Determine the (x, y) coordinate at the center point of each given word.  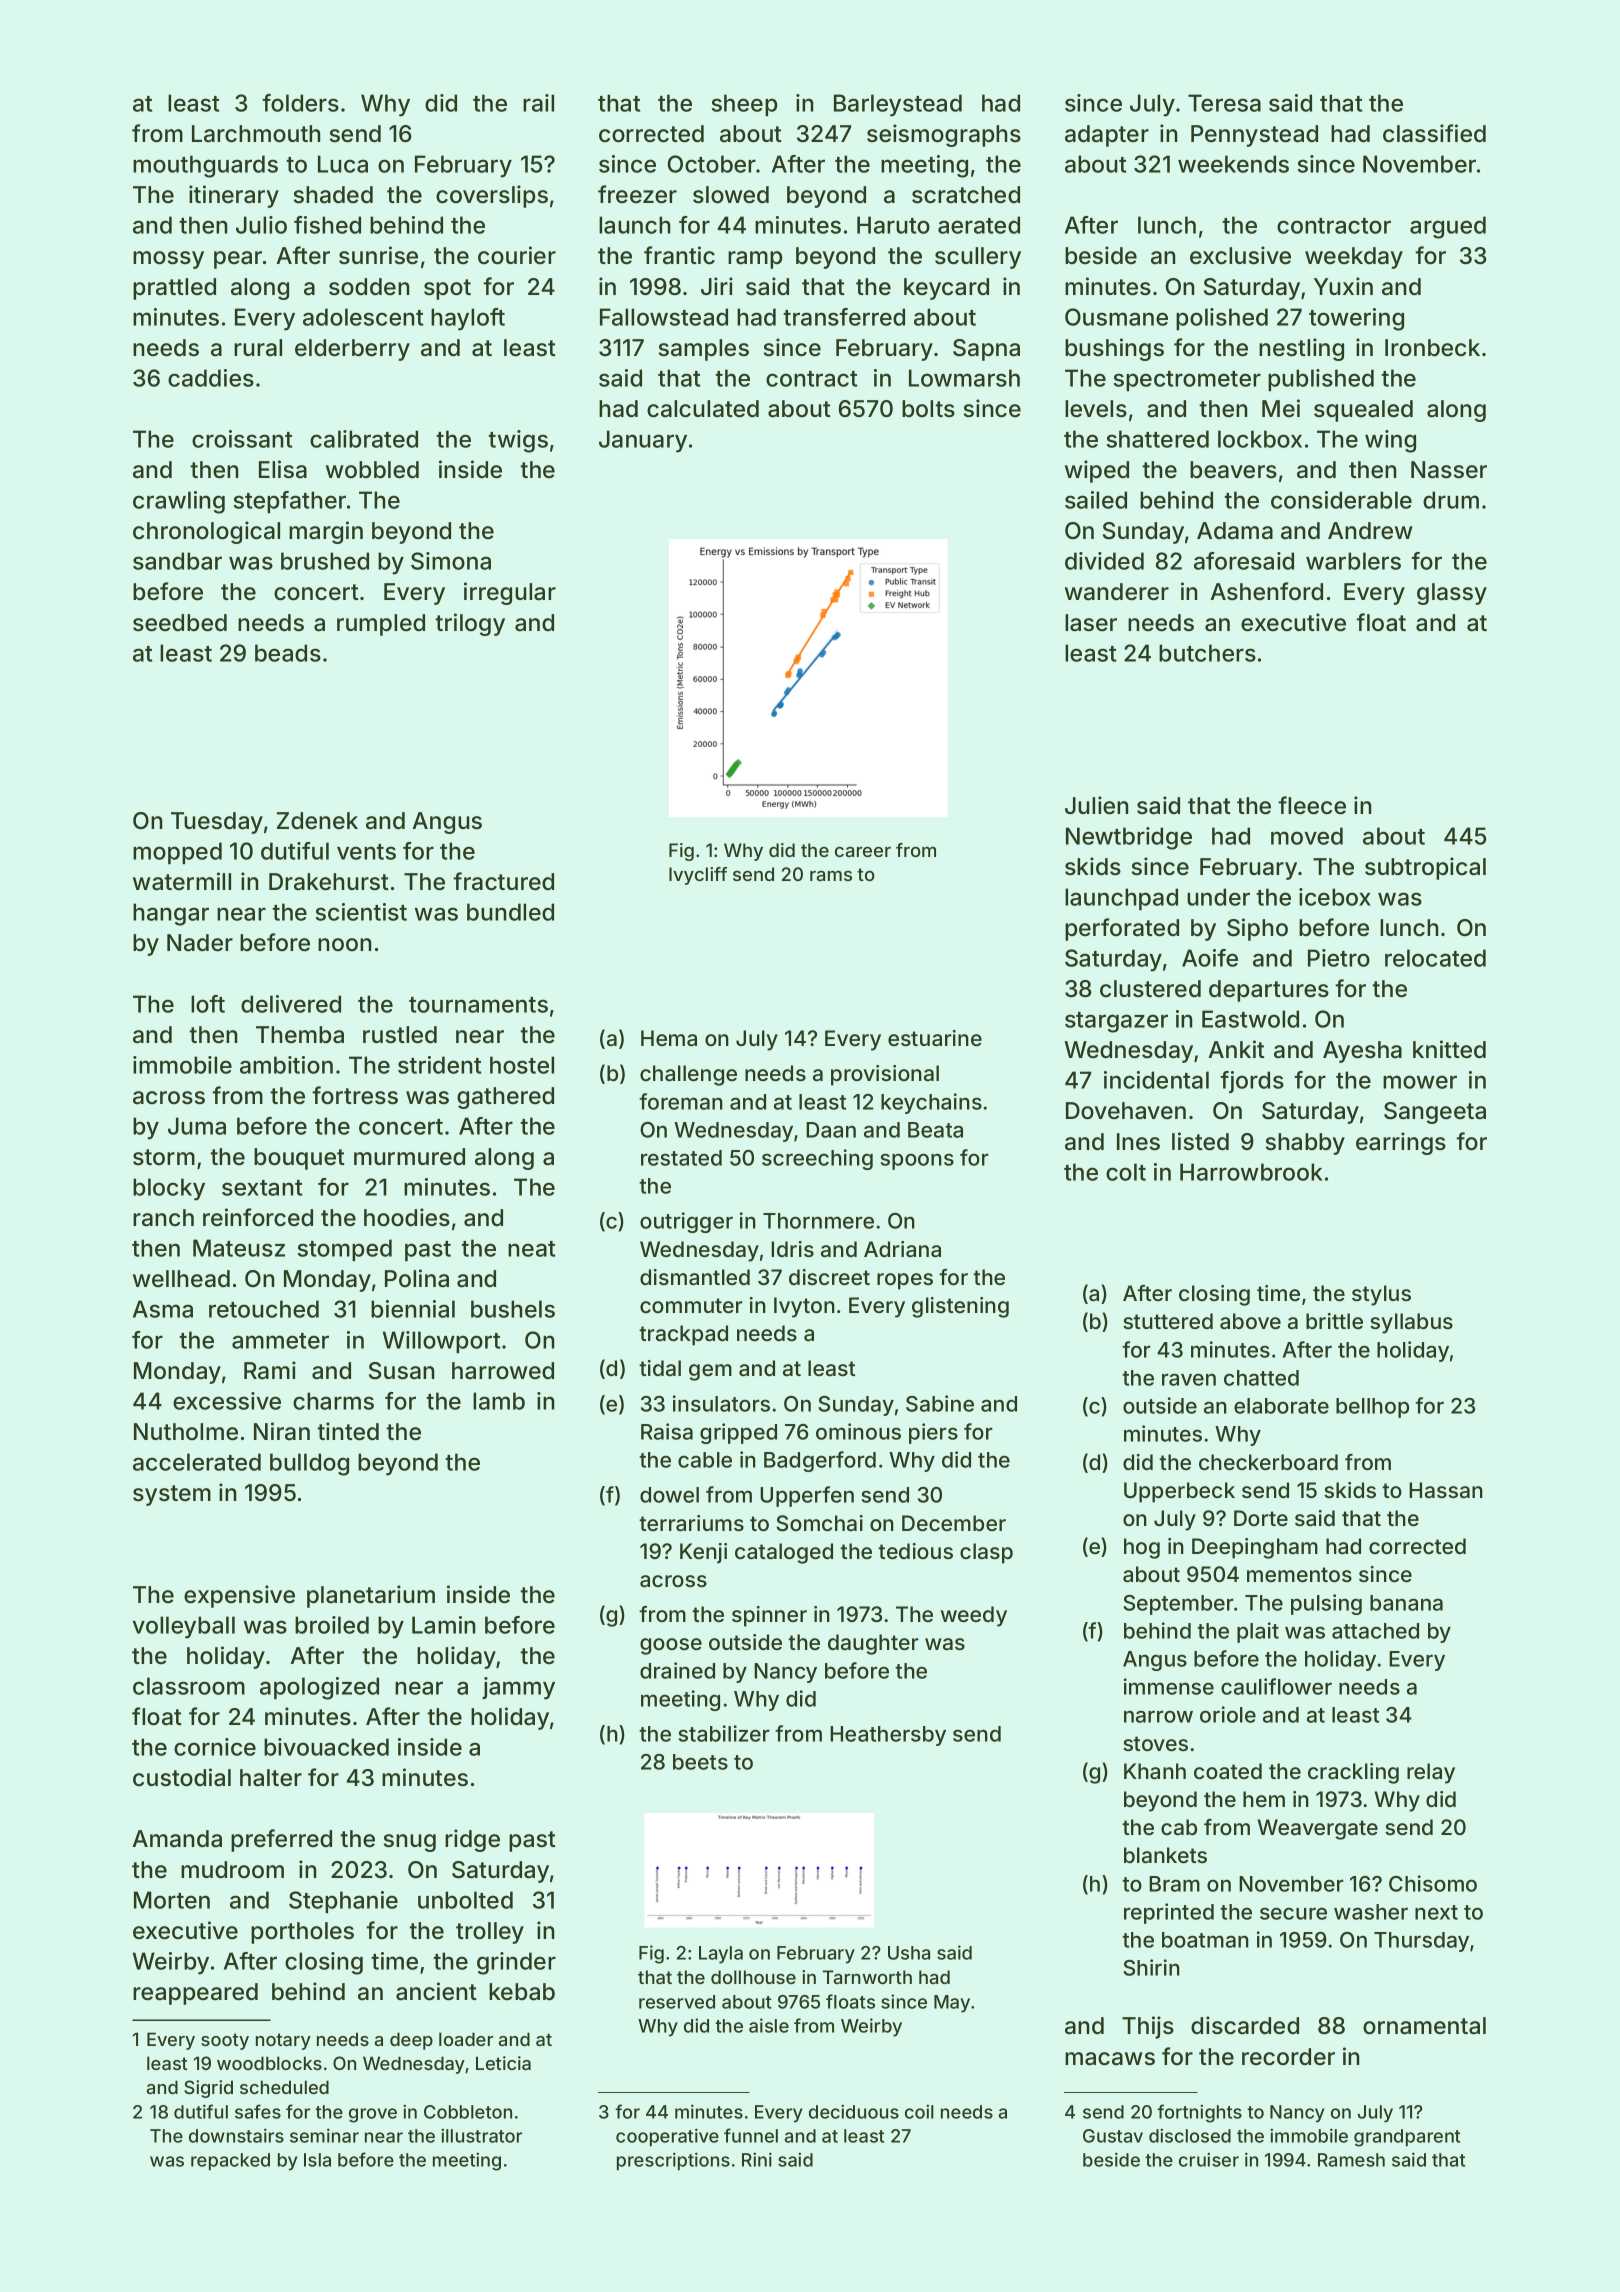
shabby (1305, 1144)
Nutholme (186, 1432)
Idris (792, 1249)
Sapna (986, 350)
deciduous (854, 2112)
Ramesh (1351, 2160)
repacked (230, 2161)
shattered (1158, 439)
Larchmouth (256, 134)
